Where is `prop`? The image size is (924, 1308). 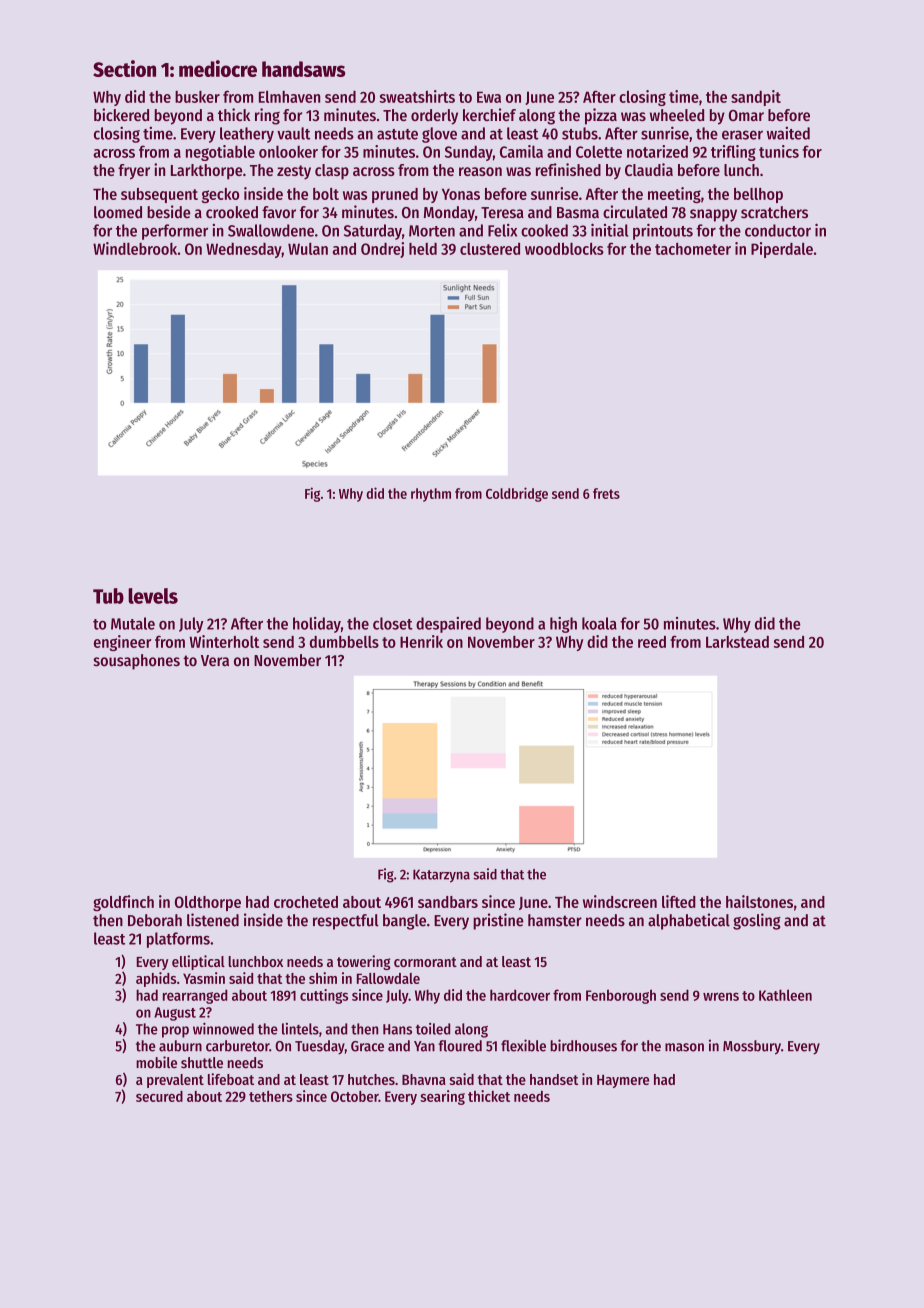
prop is located at coordinates (175, 1032).
